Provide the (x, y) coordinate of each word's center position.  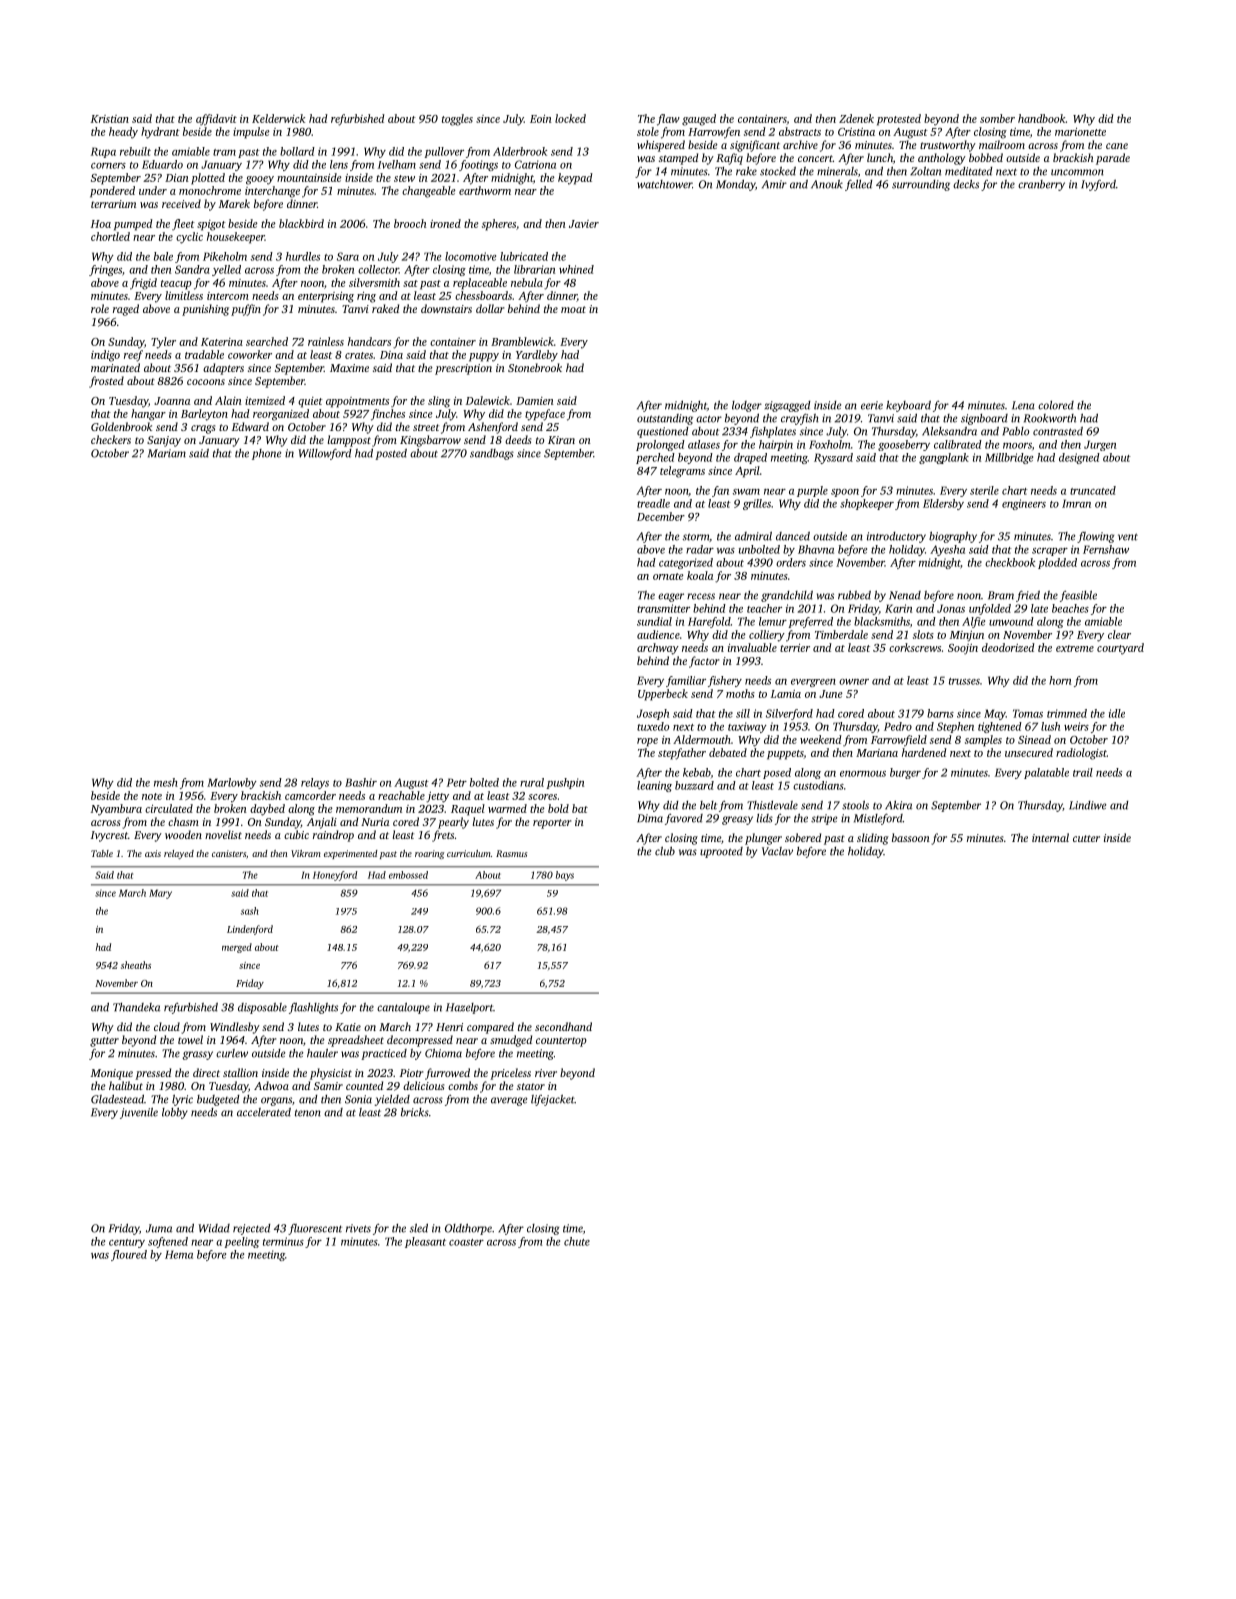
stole (648, 131)
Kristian (110, 119)
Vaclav (777, 851)
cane (1117, 146)
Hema (179, 1254)
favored (684, 819)
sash (250, 911)
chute (577, 1241)
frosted (106, 382)
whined (576, 269)
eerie (872, 405)
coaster (466, 1242)
